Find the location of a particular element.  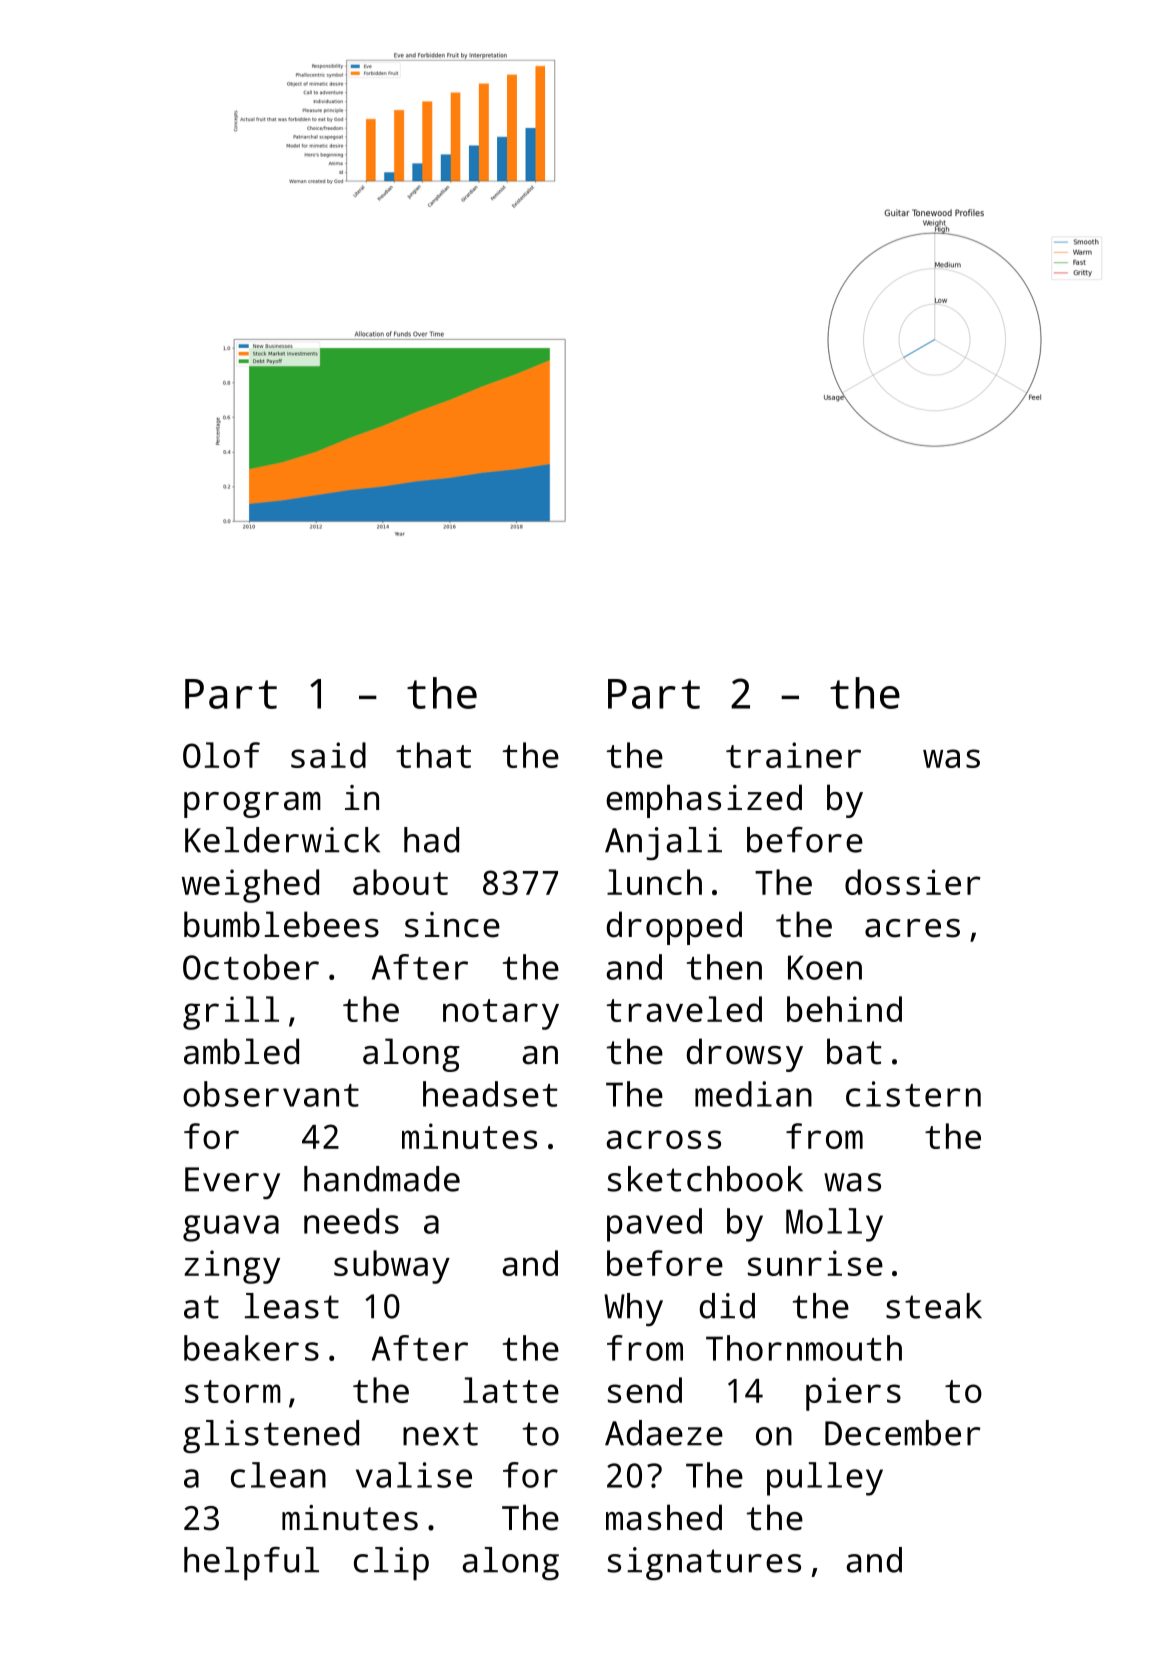

trainer is located at coordinates (793, 755).
